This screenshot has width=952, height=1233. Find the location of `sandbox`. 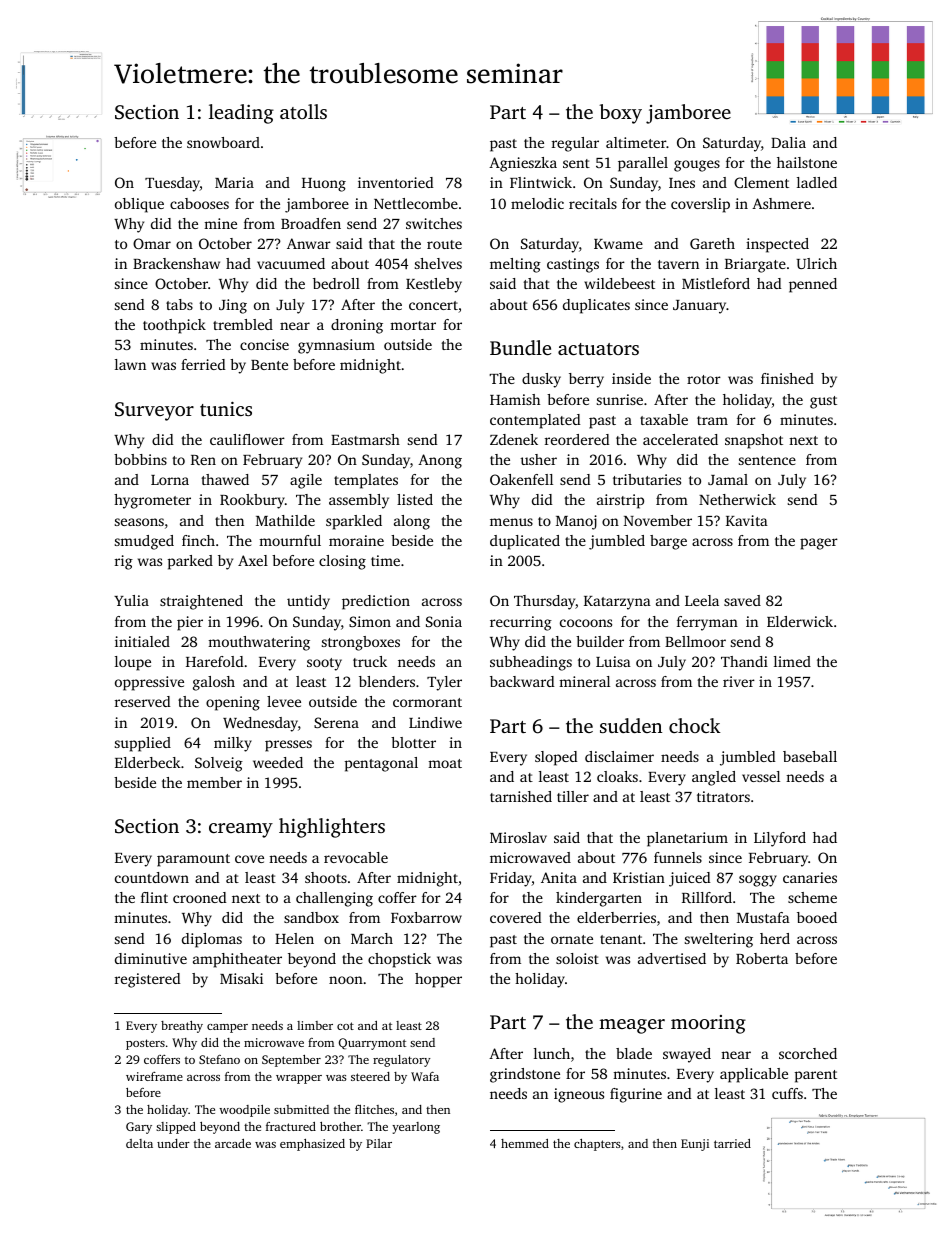

sandbox is located at coordinates (311, 917).
